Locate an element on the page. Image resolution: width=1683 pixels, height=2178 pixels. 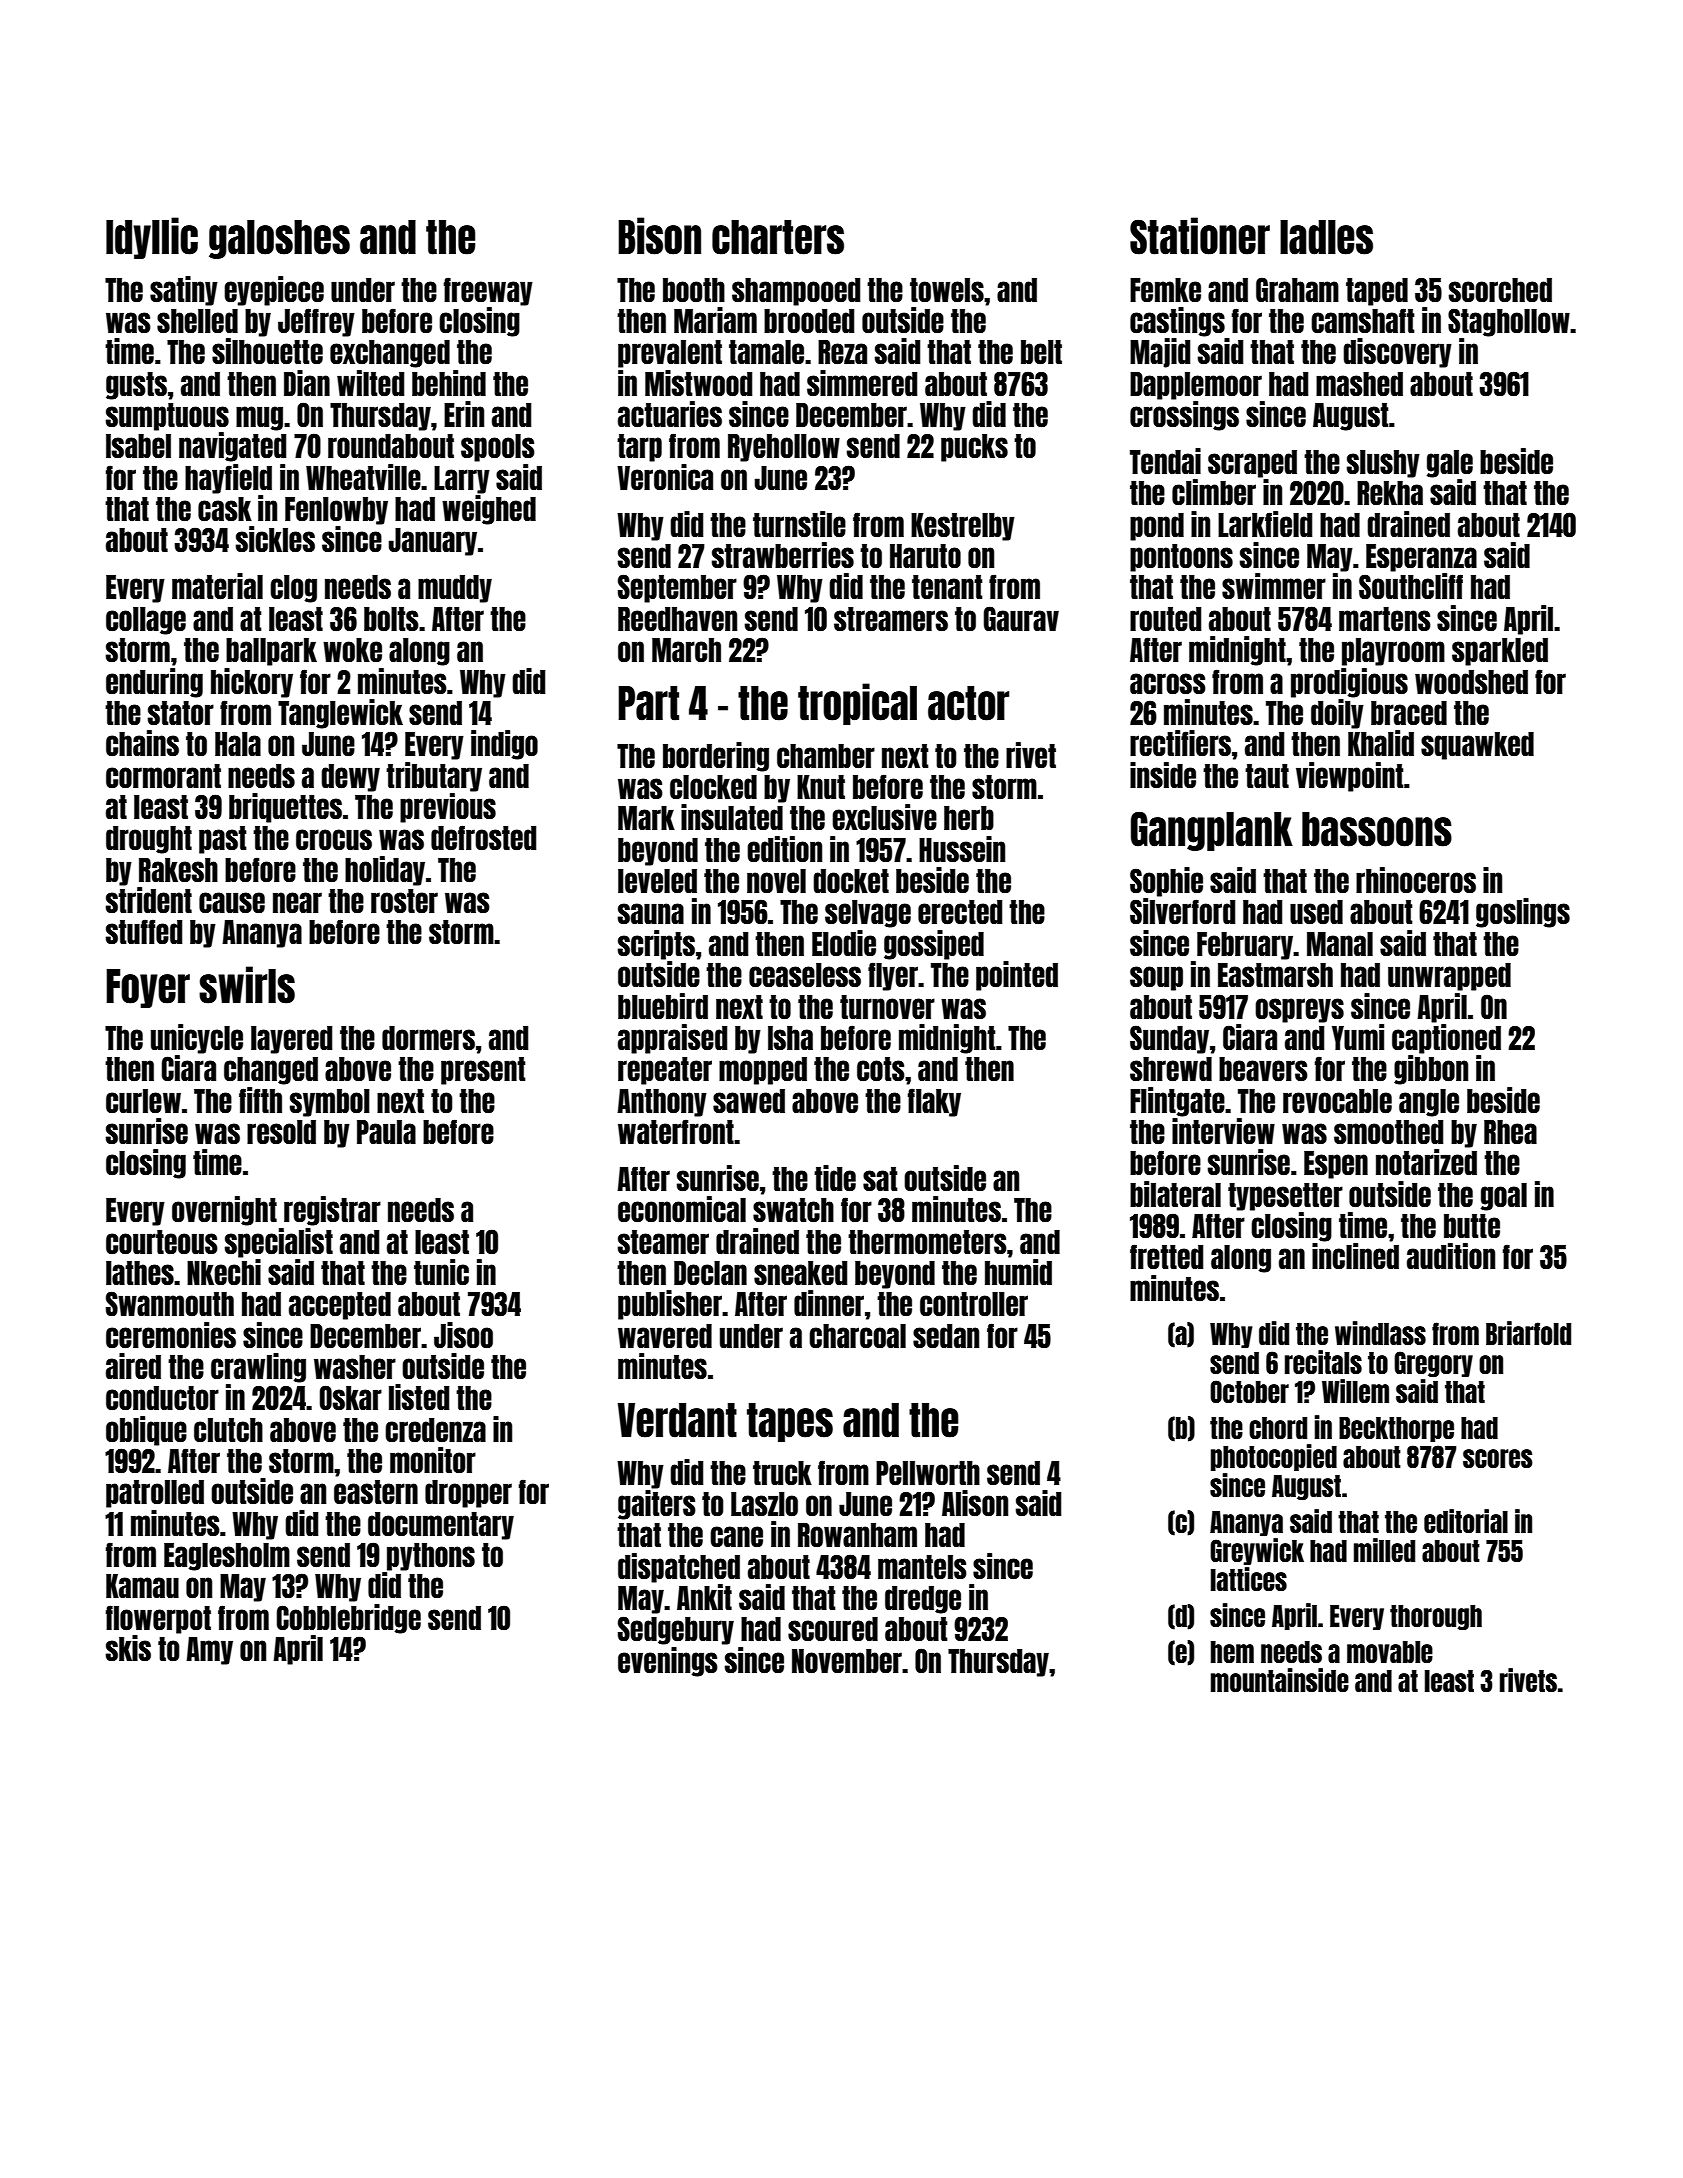
Esperanza is located at coordinates (1421, 558).
